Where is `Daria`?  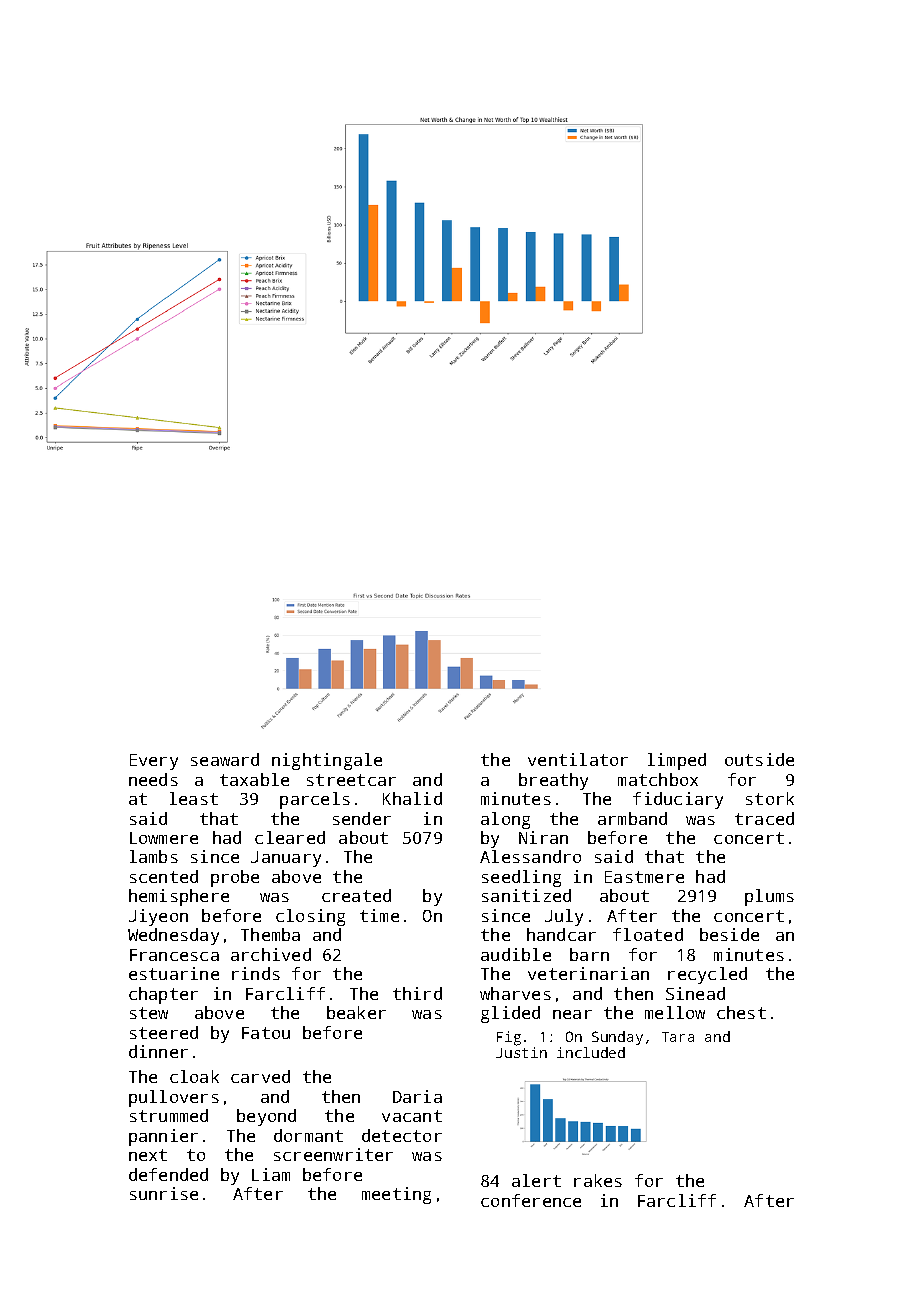
Daria is located at coordinates (417, 1096).
